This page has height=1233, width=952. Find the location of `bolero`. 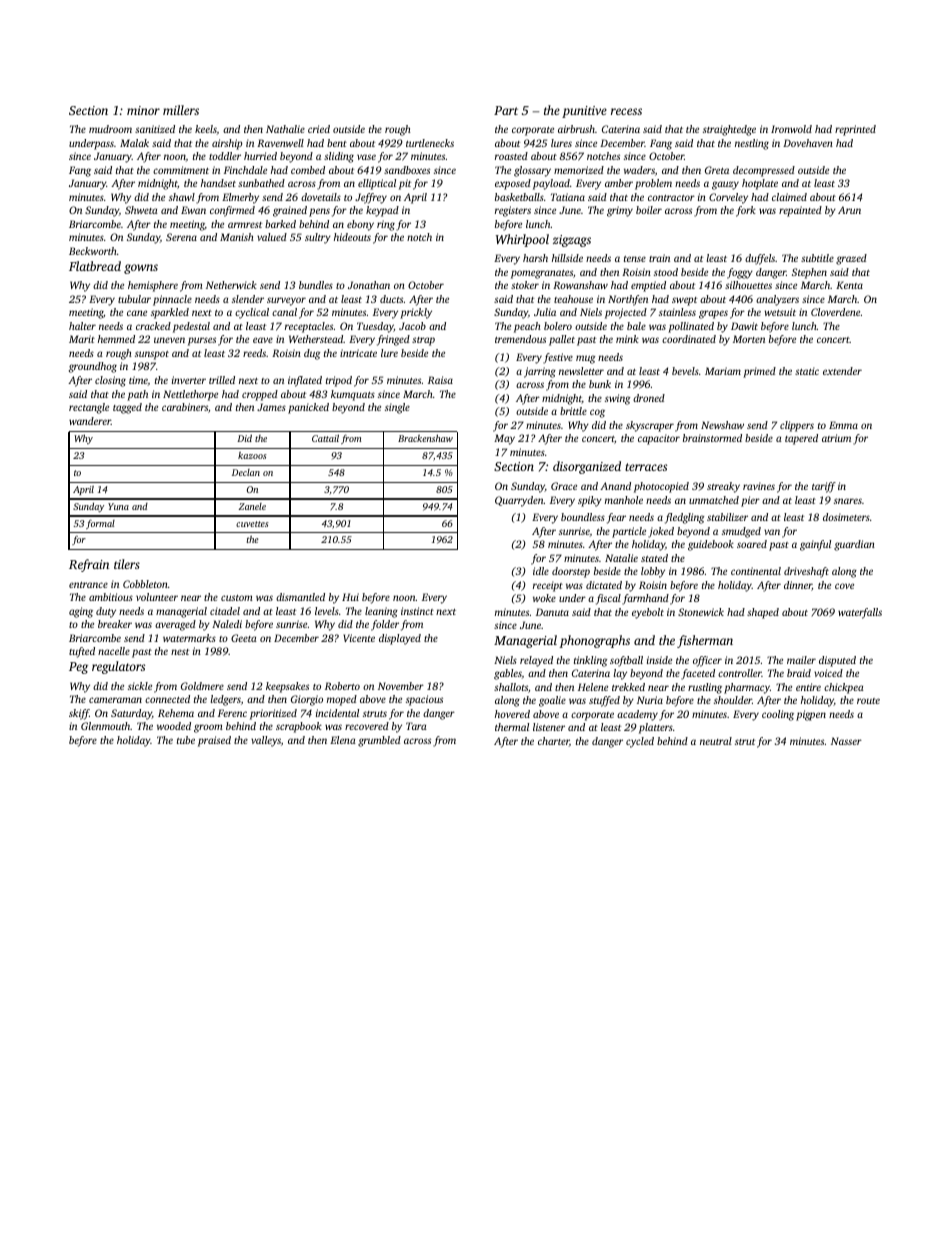

bolero is located at coordinates (558, 326).
